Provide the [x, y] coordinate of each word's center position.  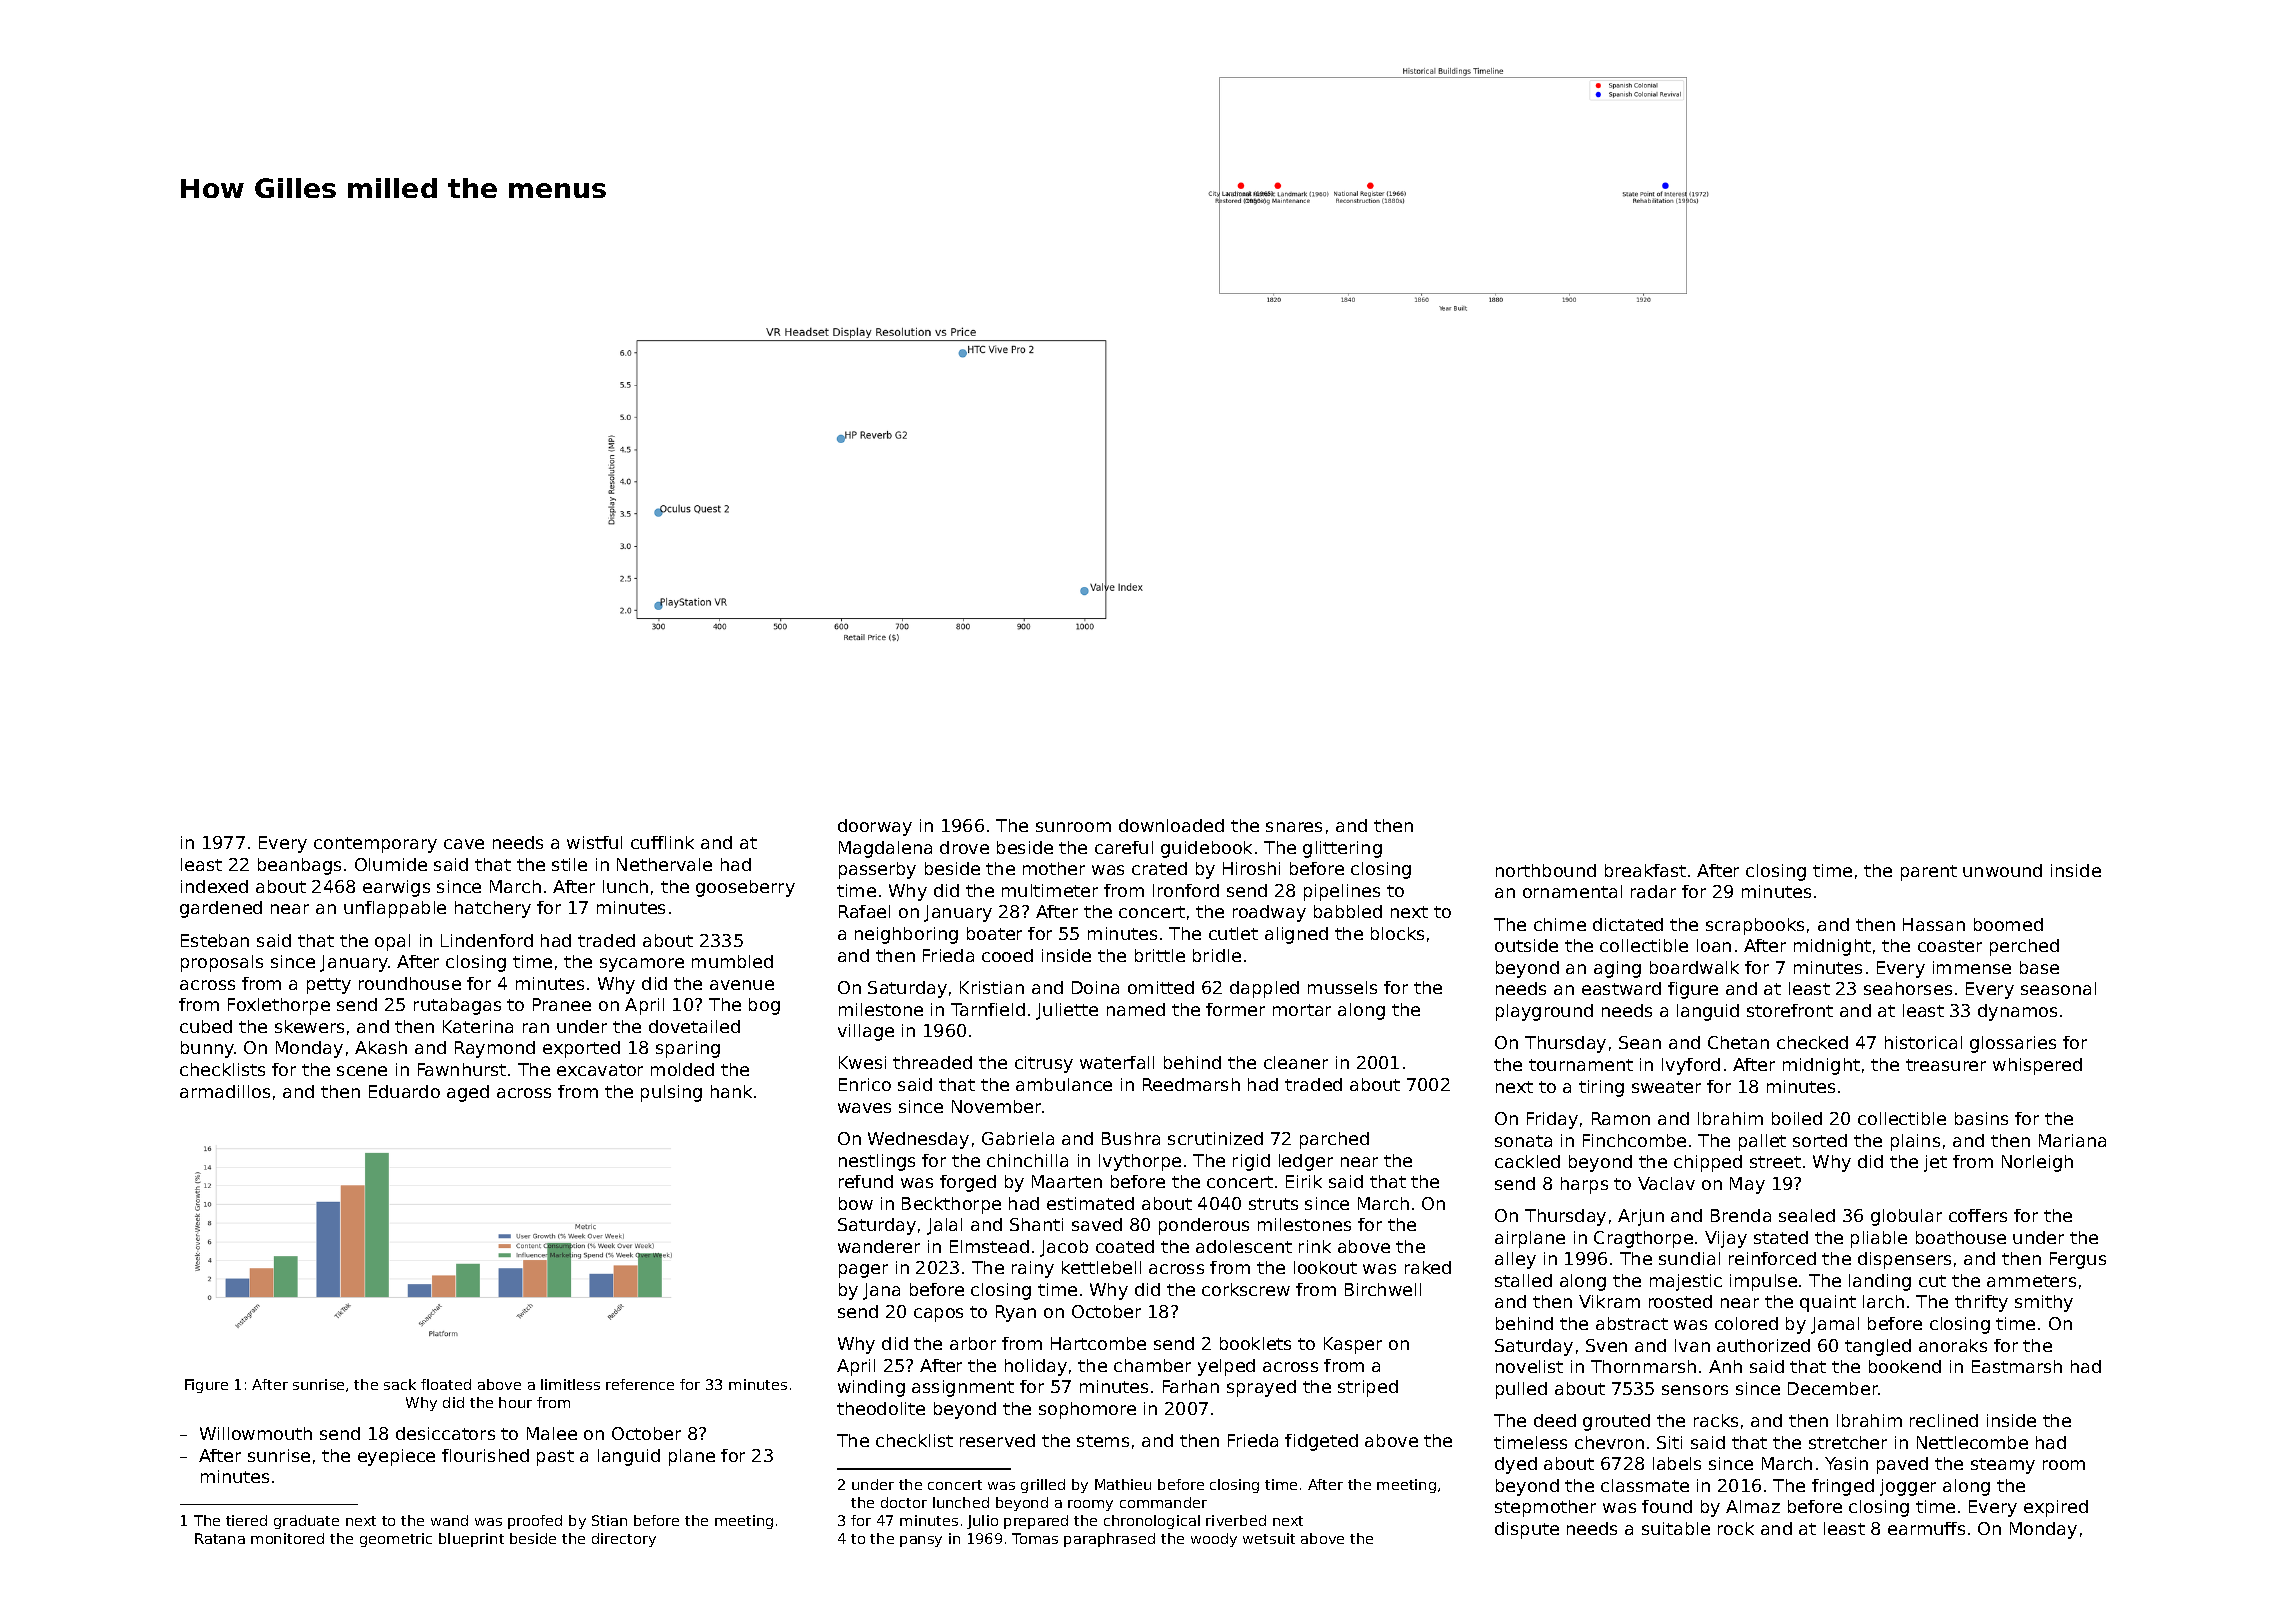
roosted [1680, 1301]
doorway [875, 827]
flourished [485, 1455]
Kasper [1353, 1345]
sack [400, 1384]
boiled [1797, 1118]
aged [468, 1093]
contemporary [375, 845]
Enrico [865, 1084]
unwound [2002, 870]
